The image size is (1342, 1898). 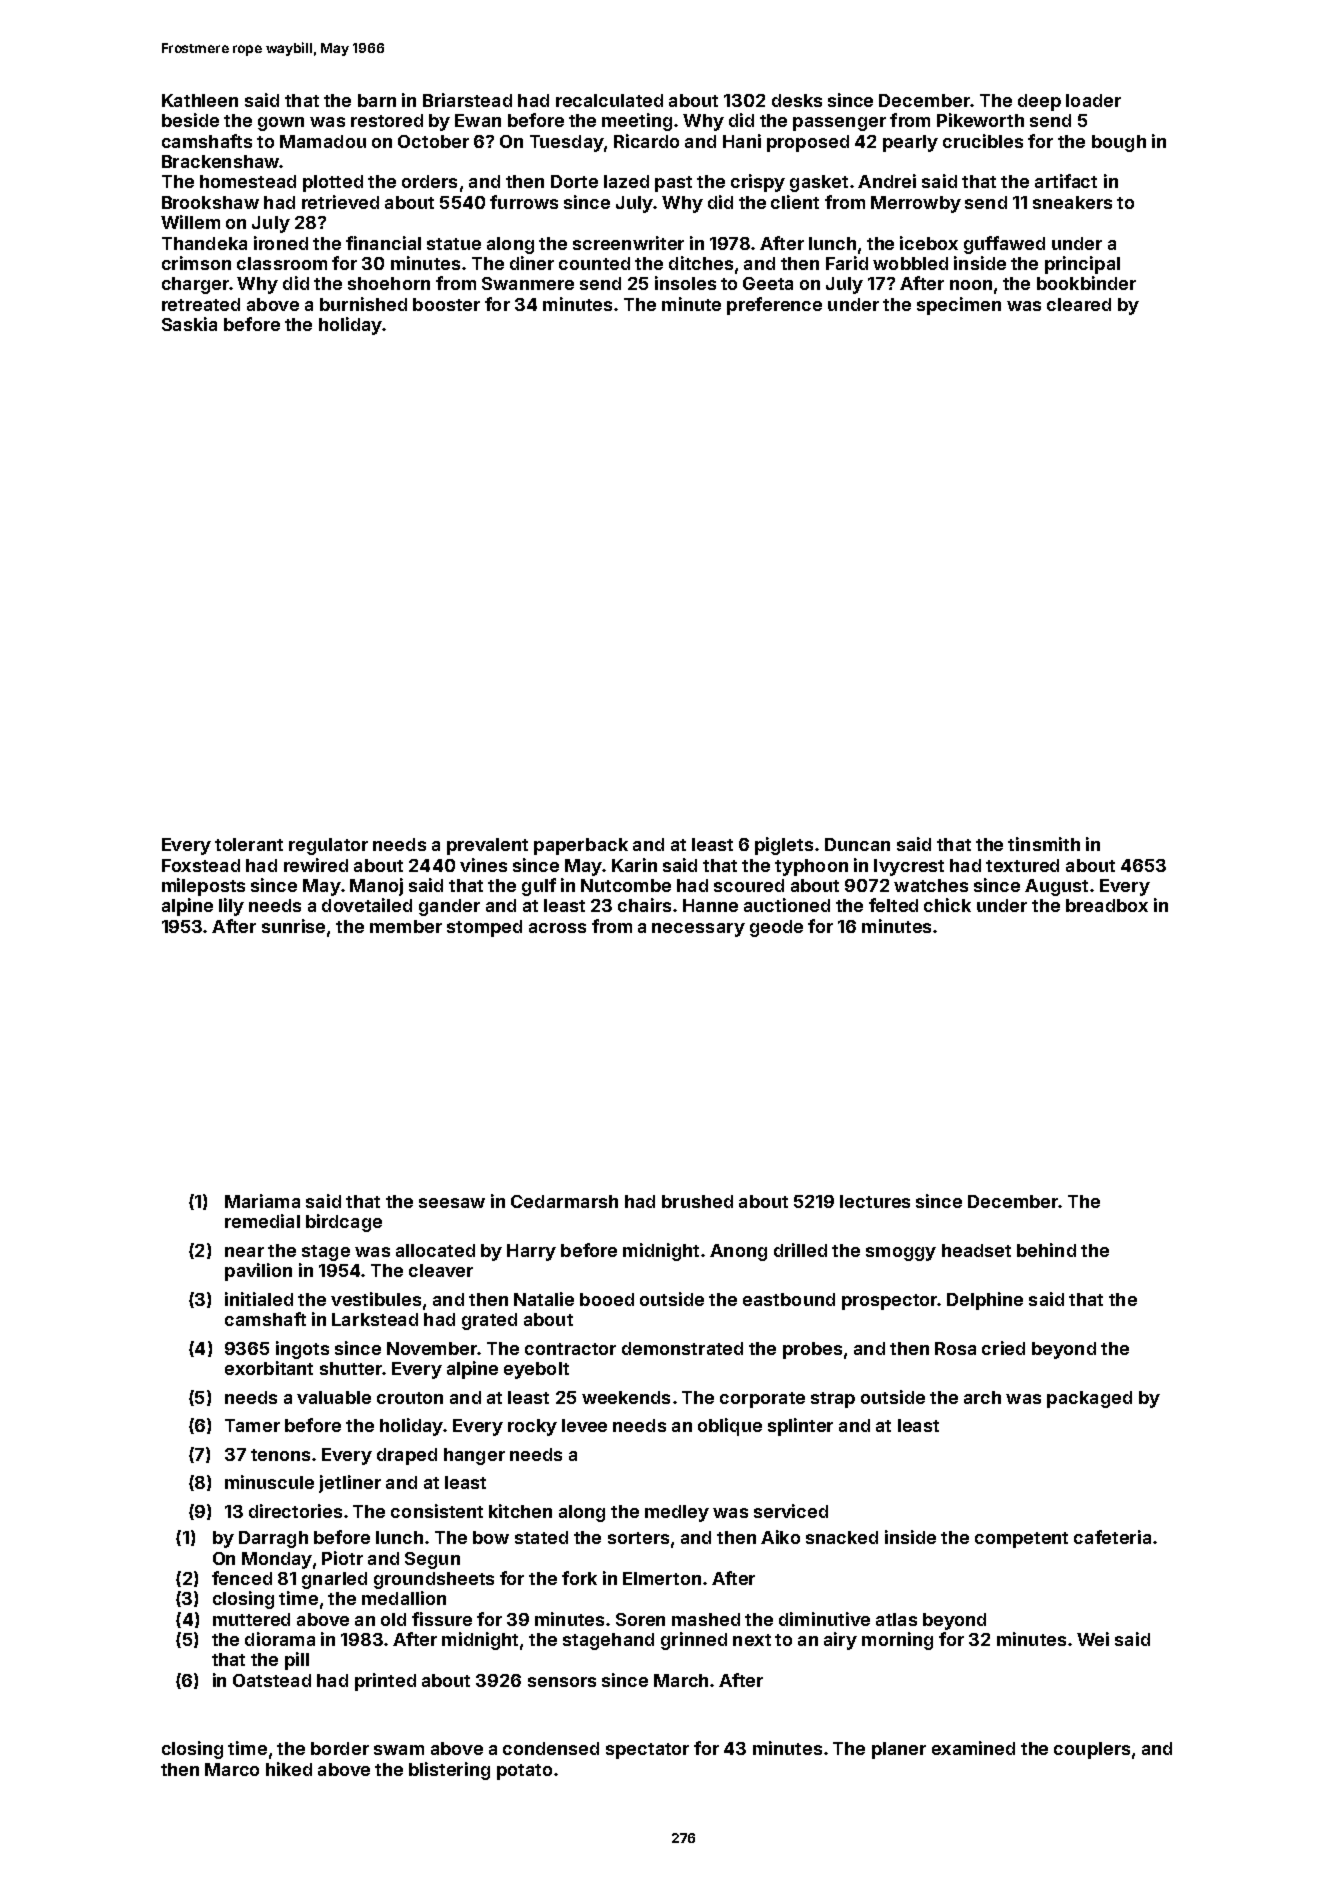 What do you see at coordinates (1004, 245) in the screenshot?
I see `guffawed` at bounding box center [1004, 245].
